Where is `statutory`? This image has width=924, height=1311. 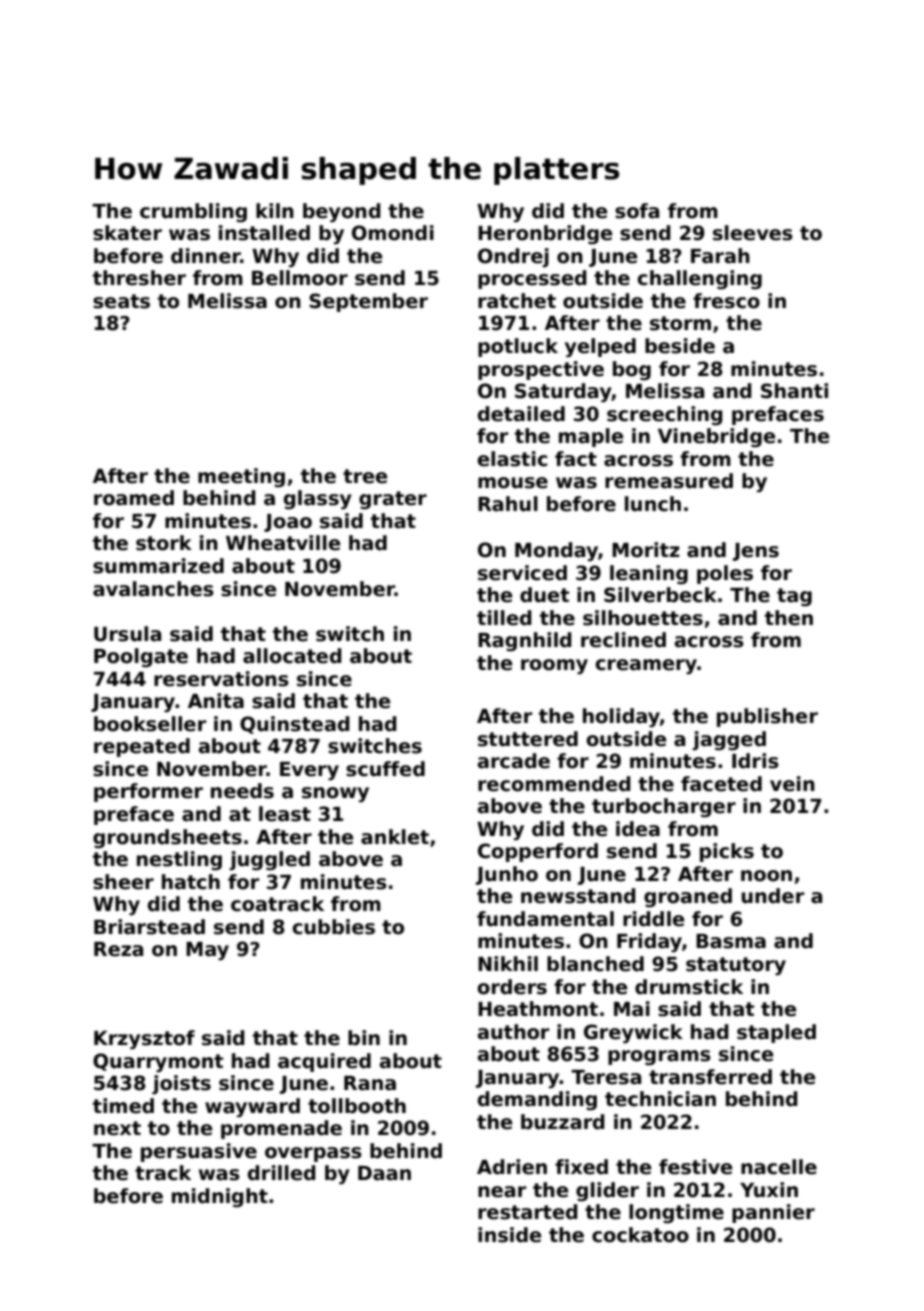 statutory is located at coordinates (736, 966).
